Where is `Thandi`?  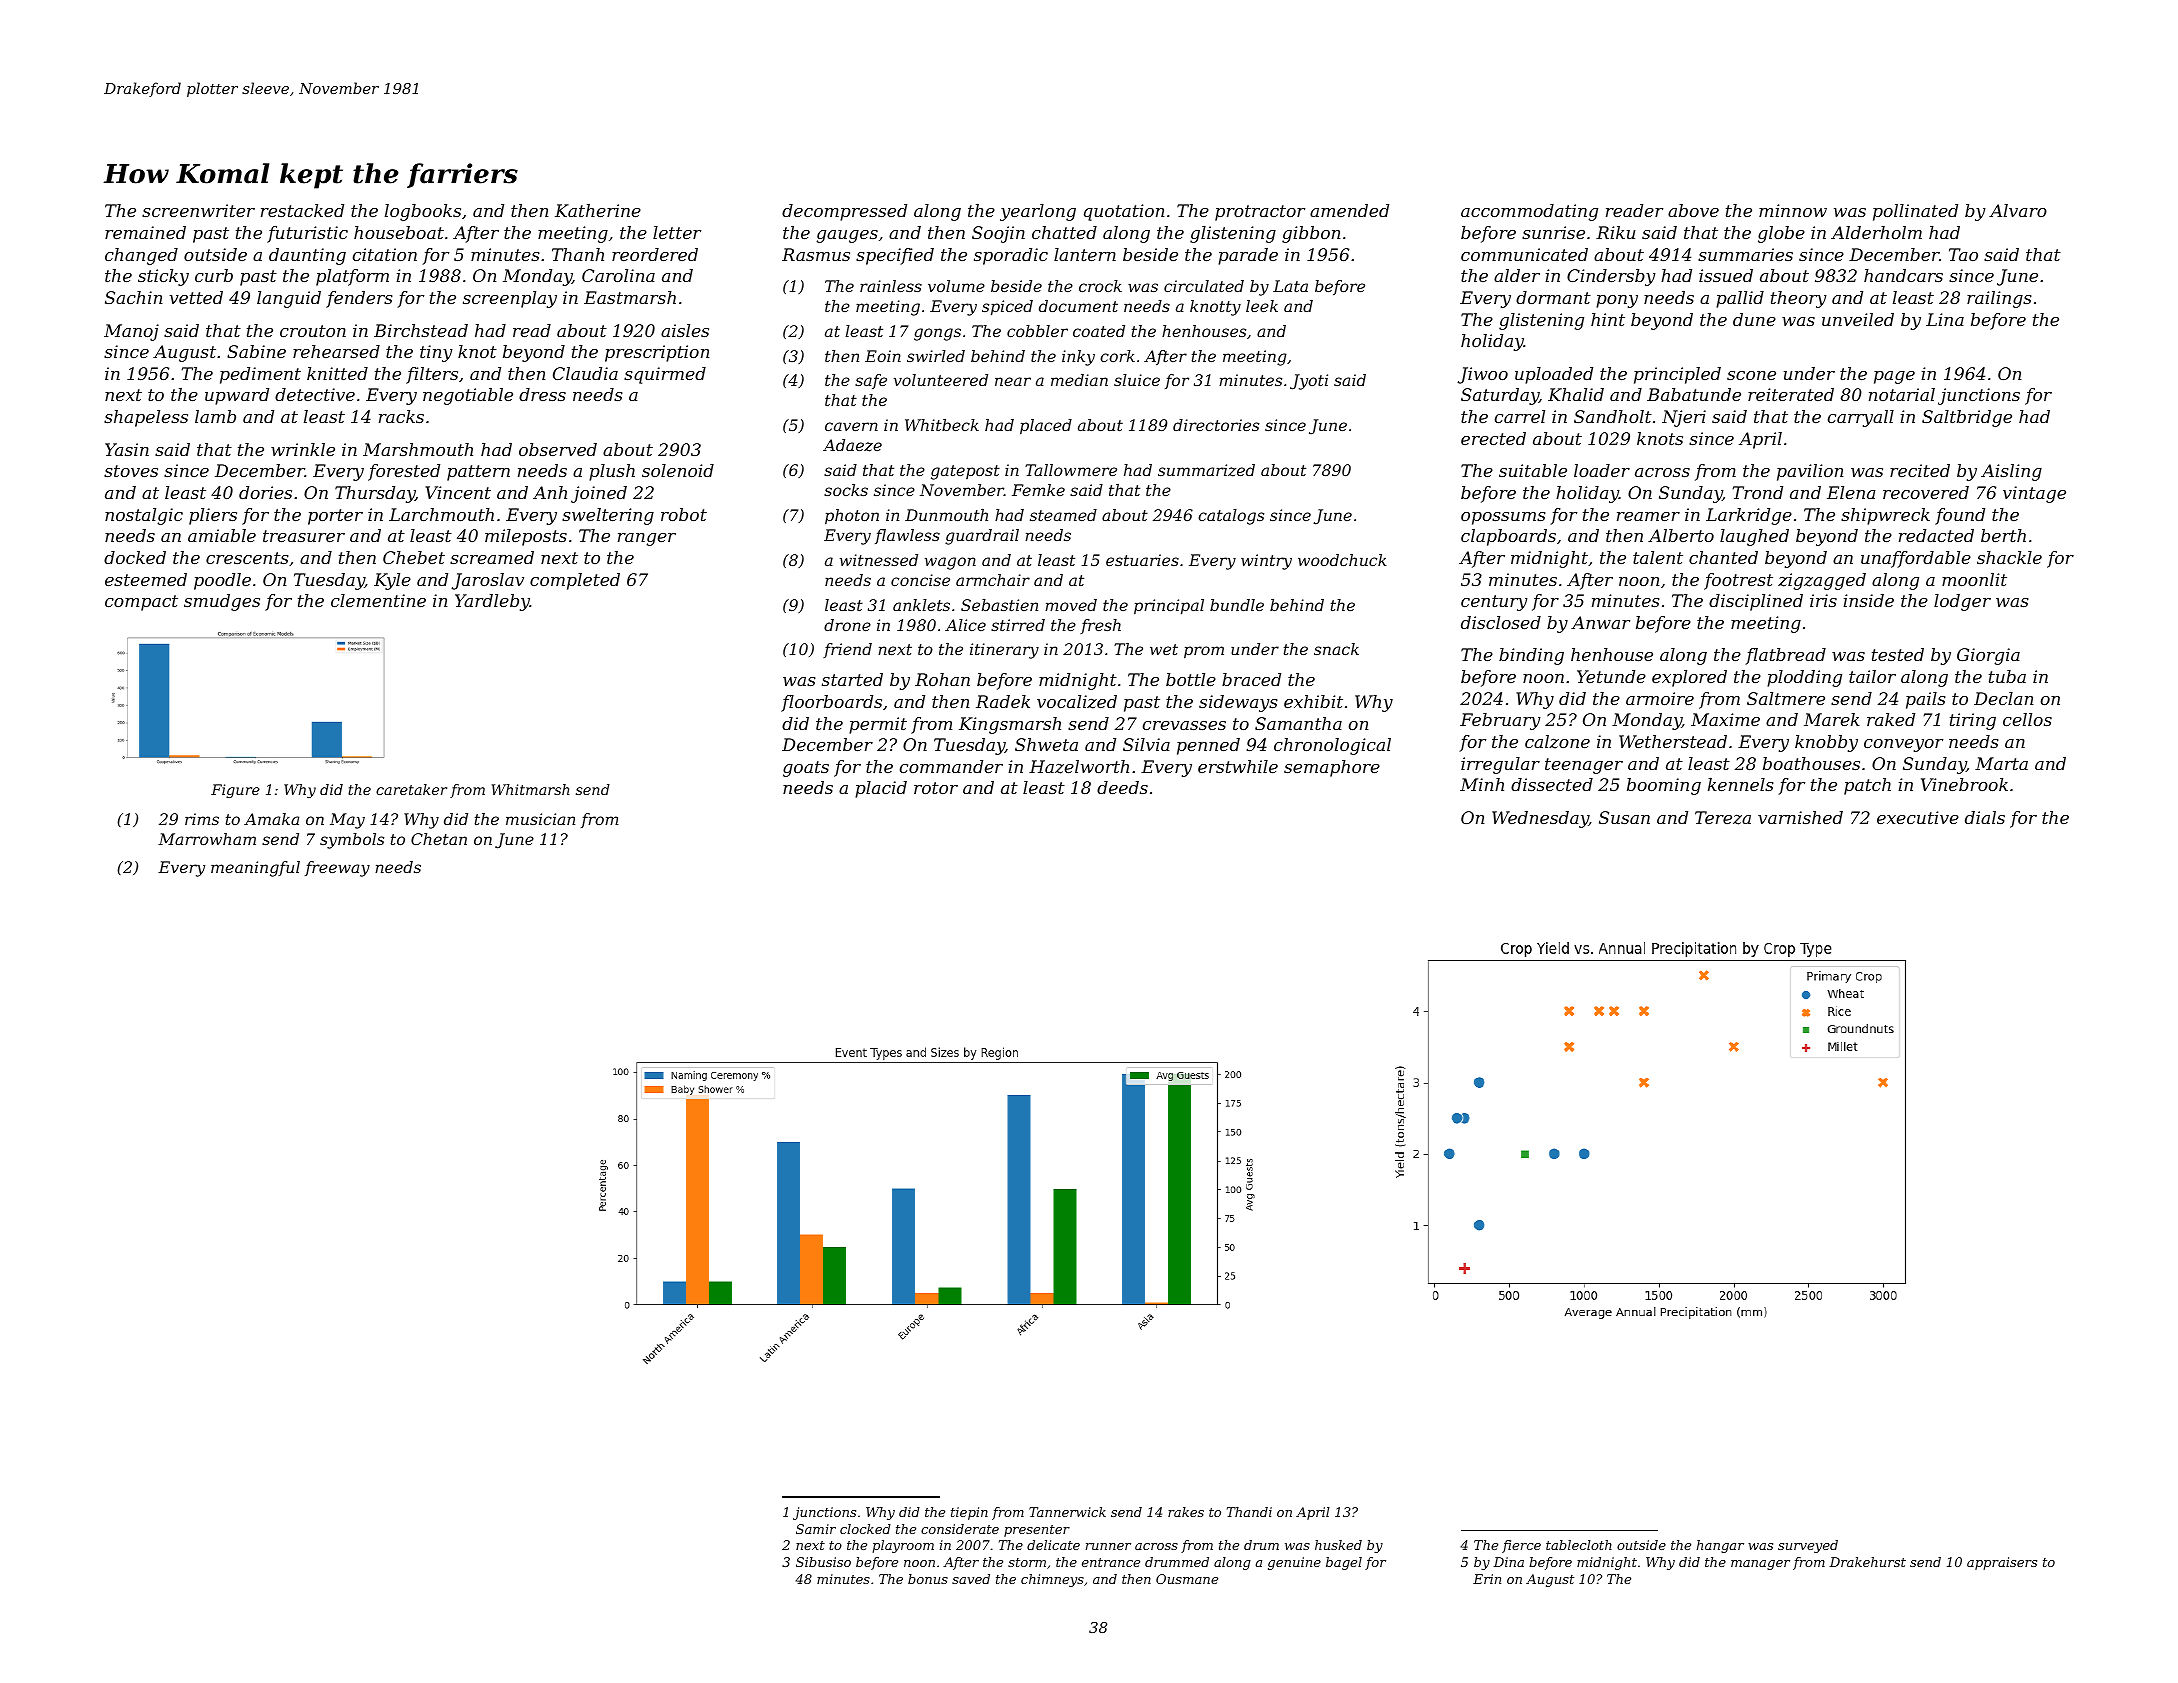 Thandi is located at coordinates (1249, 1512).
